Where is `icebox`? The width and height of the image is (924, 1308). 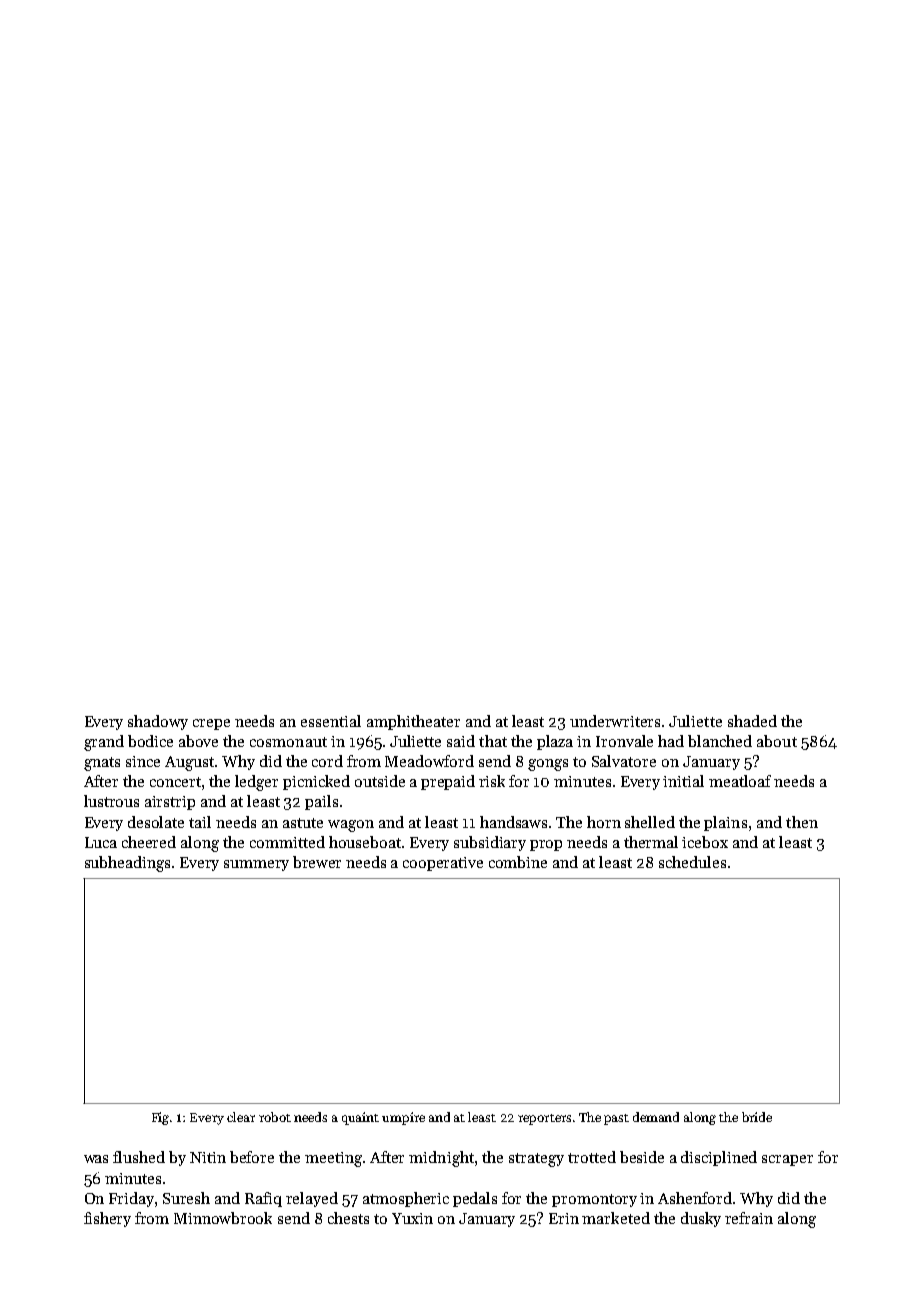 icebox is located at coordinates (705, 842).
